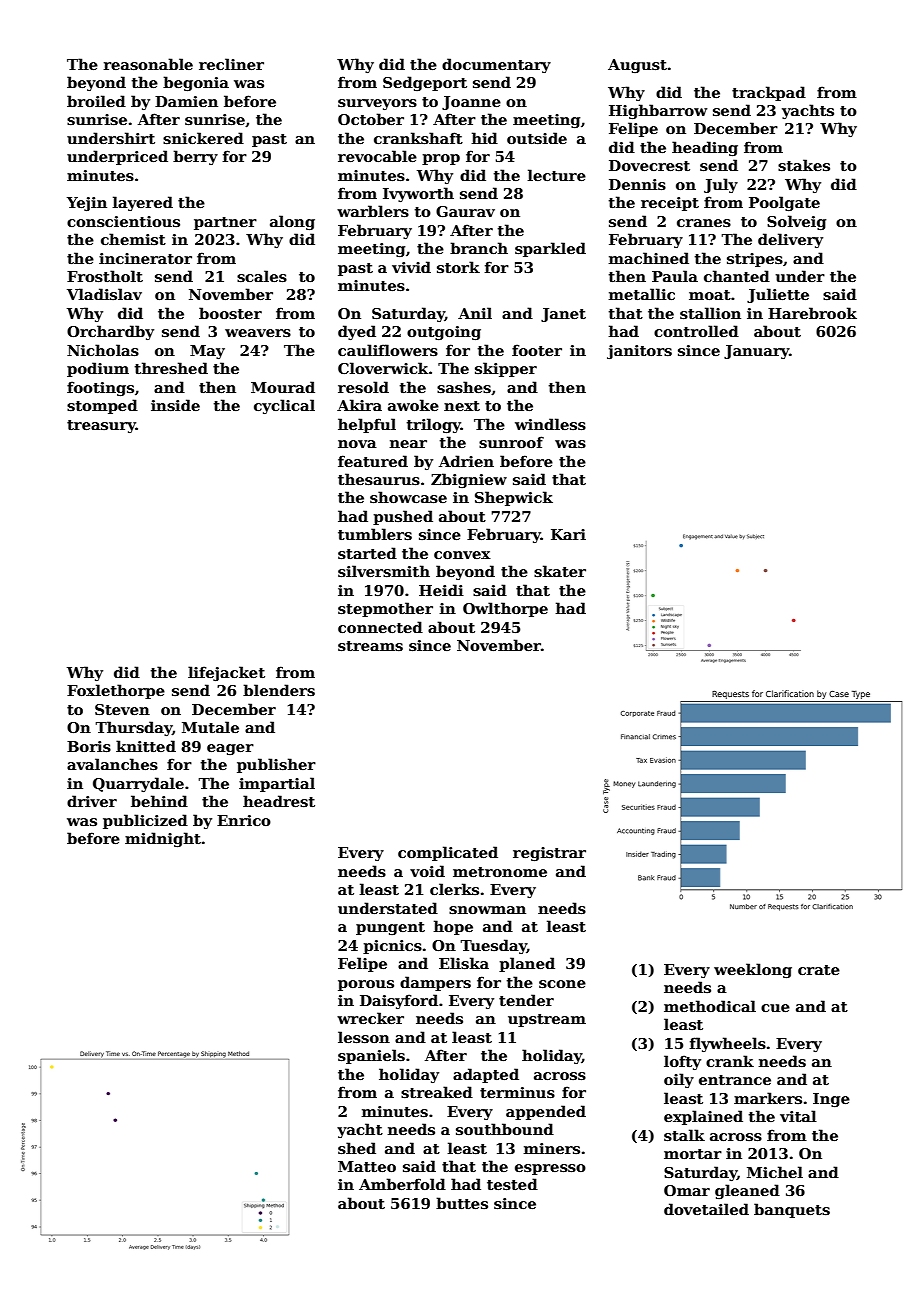  Describe the element at coordinates (496, 65) in the screenshot. I see `documentary` at that location.
